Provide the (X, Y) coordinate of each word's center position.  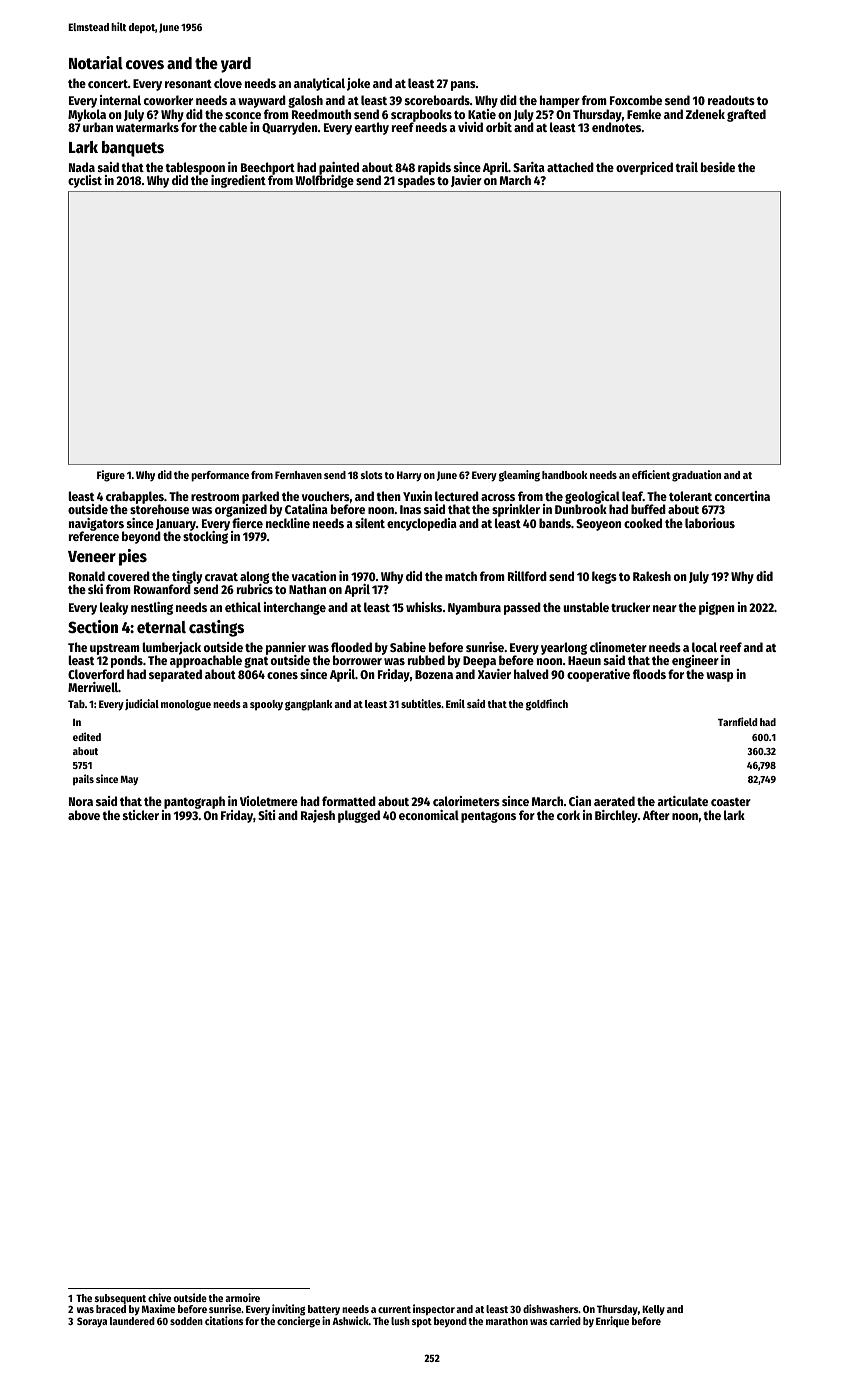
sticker (141, 815)
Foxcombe (636, 100)
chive (159, 1297)
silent (370, 523)
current (394, 1309)
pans (463, 86)
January (176, 525)
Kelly (653, 1310)
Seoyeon (598, 525)
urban (98, 127)
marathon (507, 1321)
